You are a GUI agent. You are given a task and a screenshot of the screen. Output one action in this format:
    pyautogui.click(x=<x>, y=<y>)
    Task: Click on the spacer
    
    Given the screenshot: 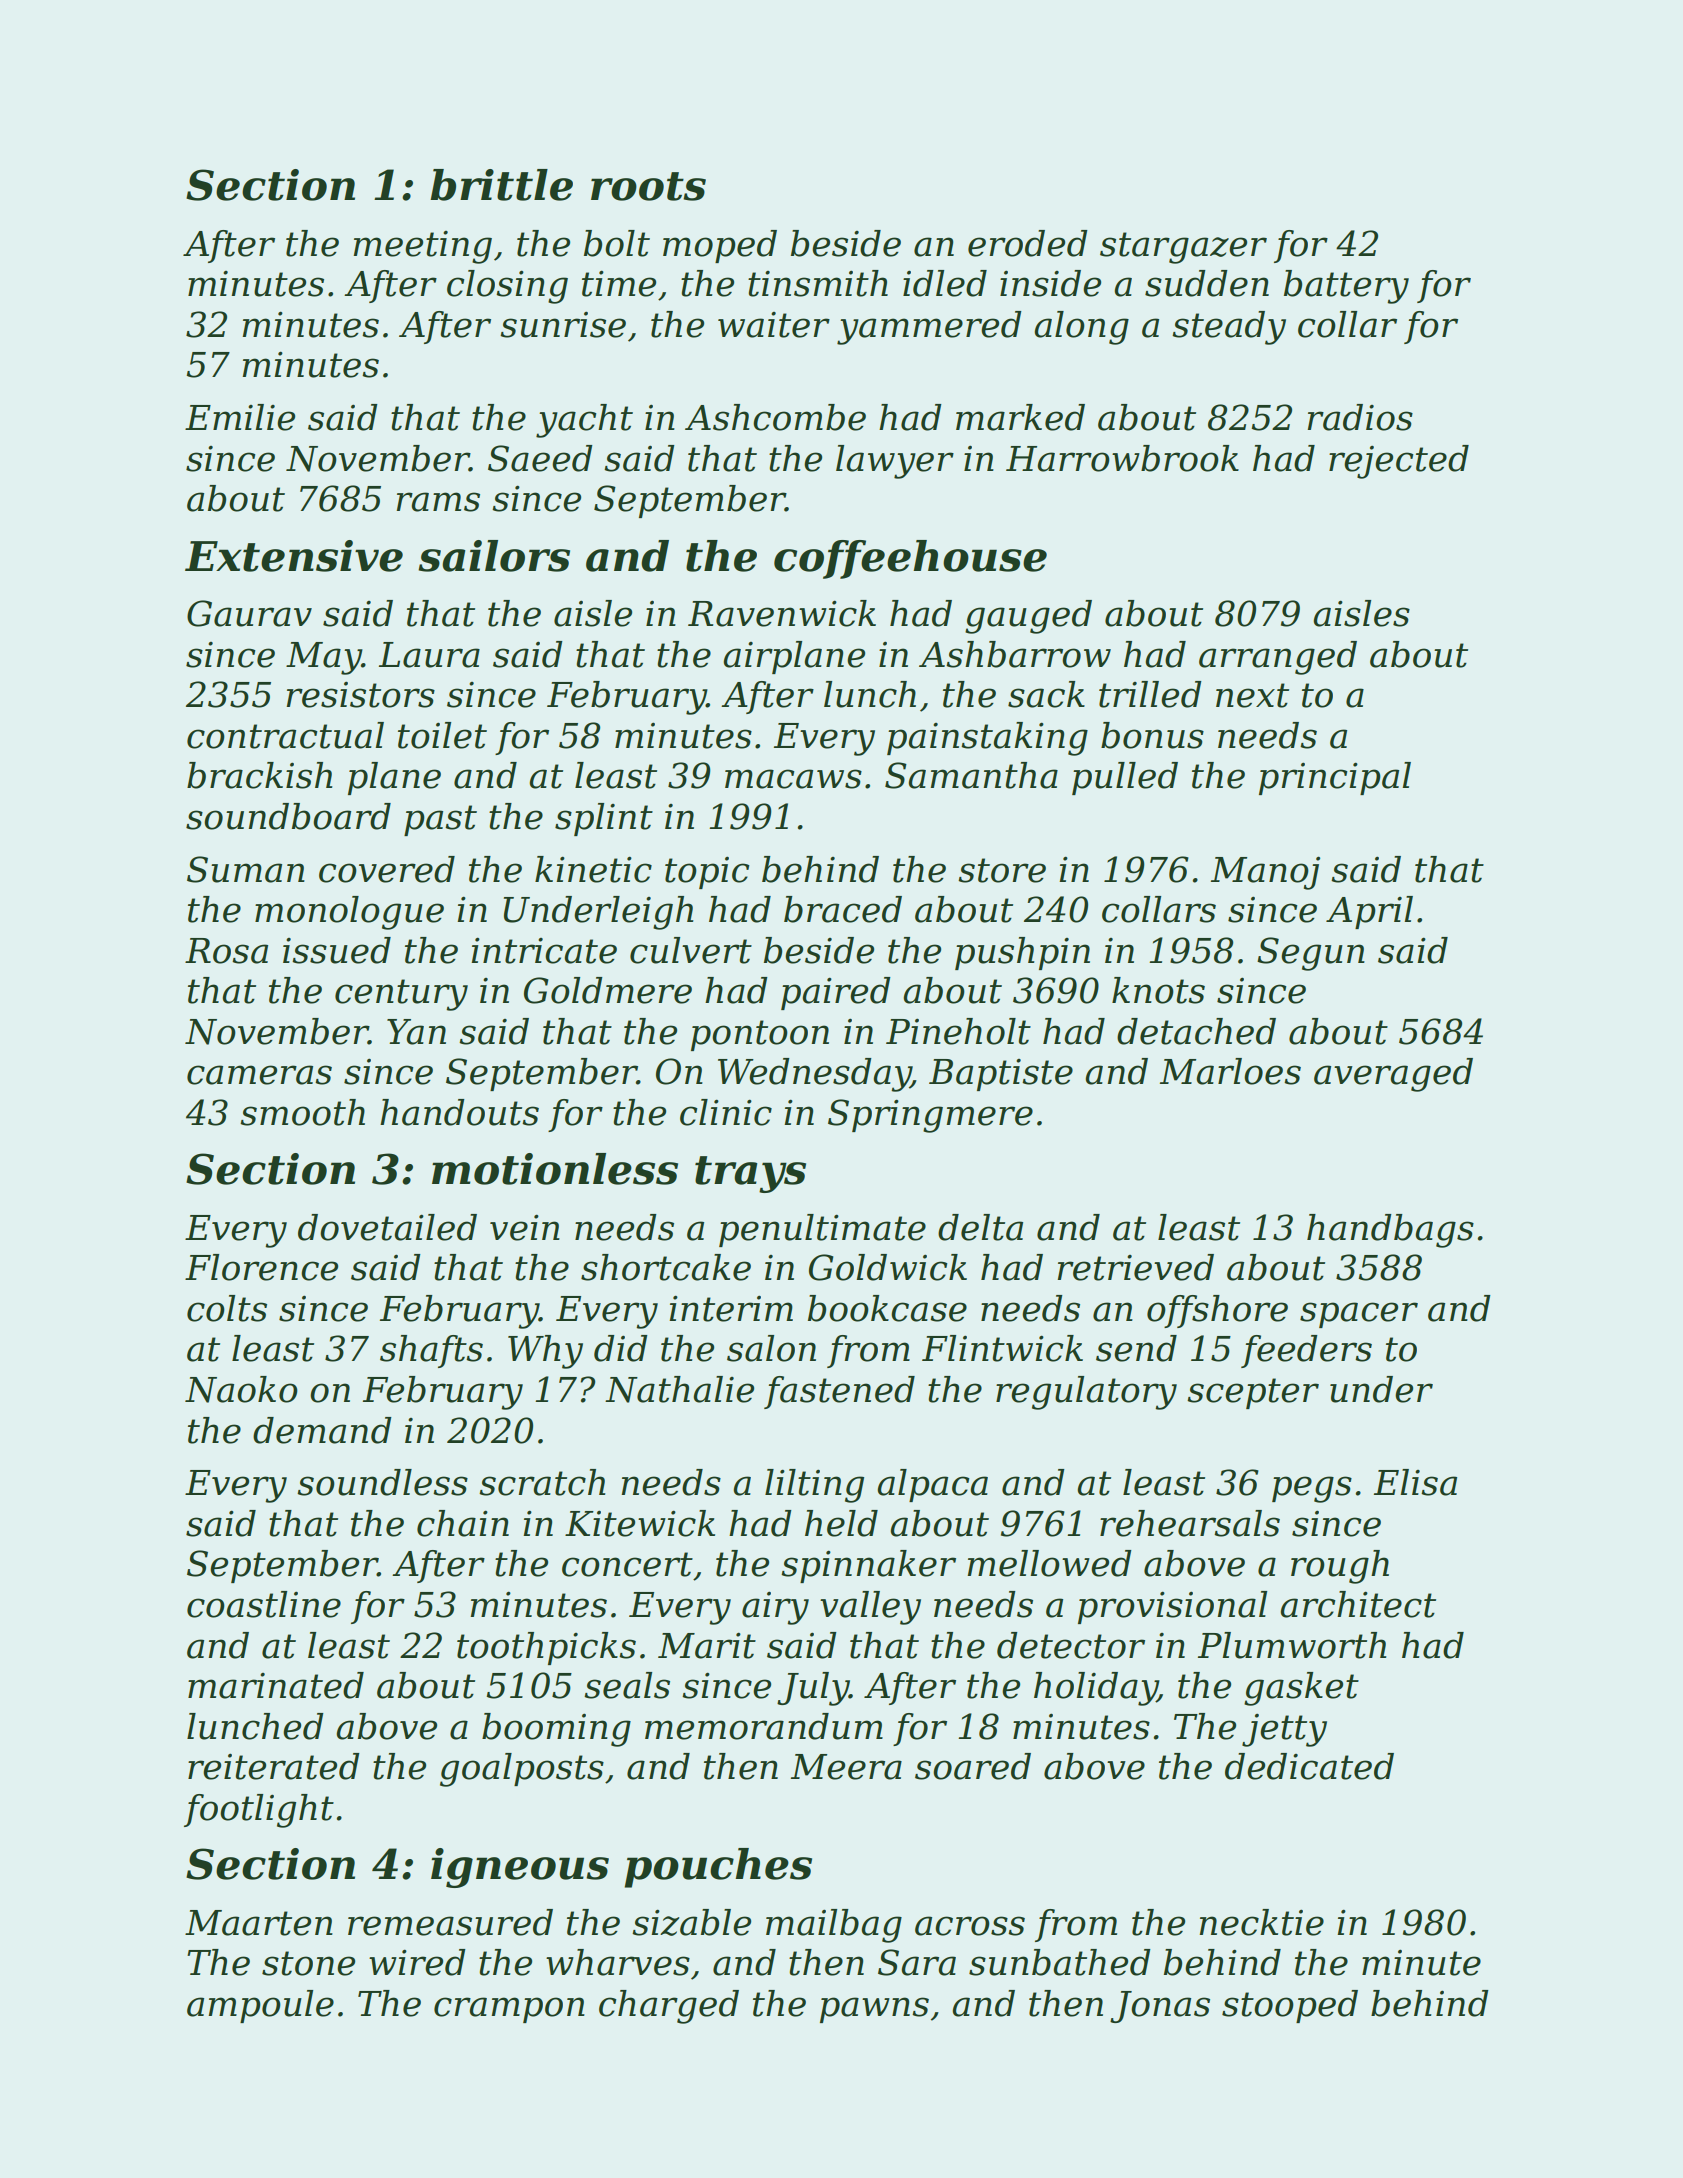 What is the action you would take?
    pyautogui.click(x=1359, y=1315)
